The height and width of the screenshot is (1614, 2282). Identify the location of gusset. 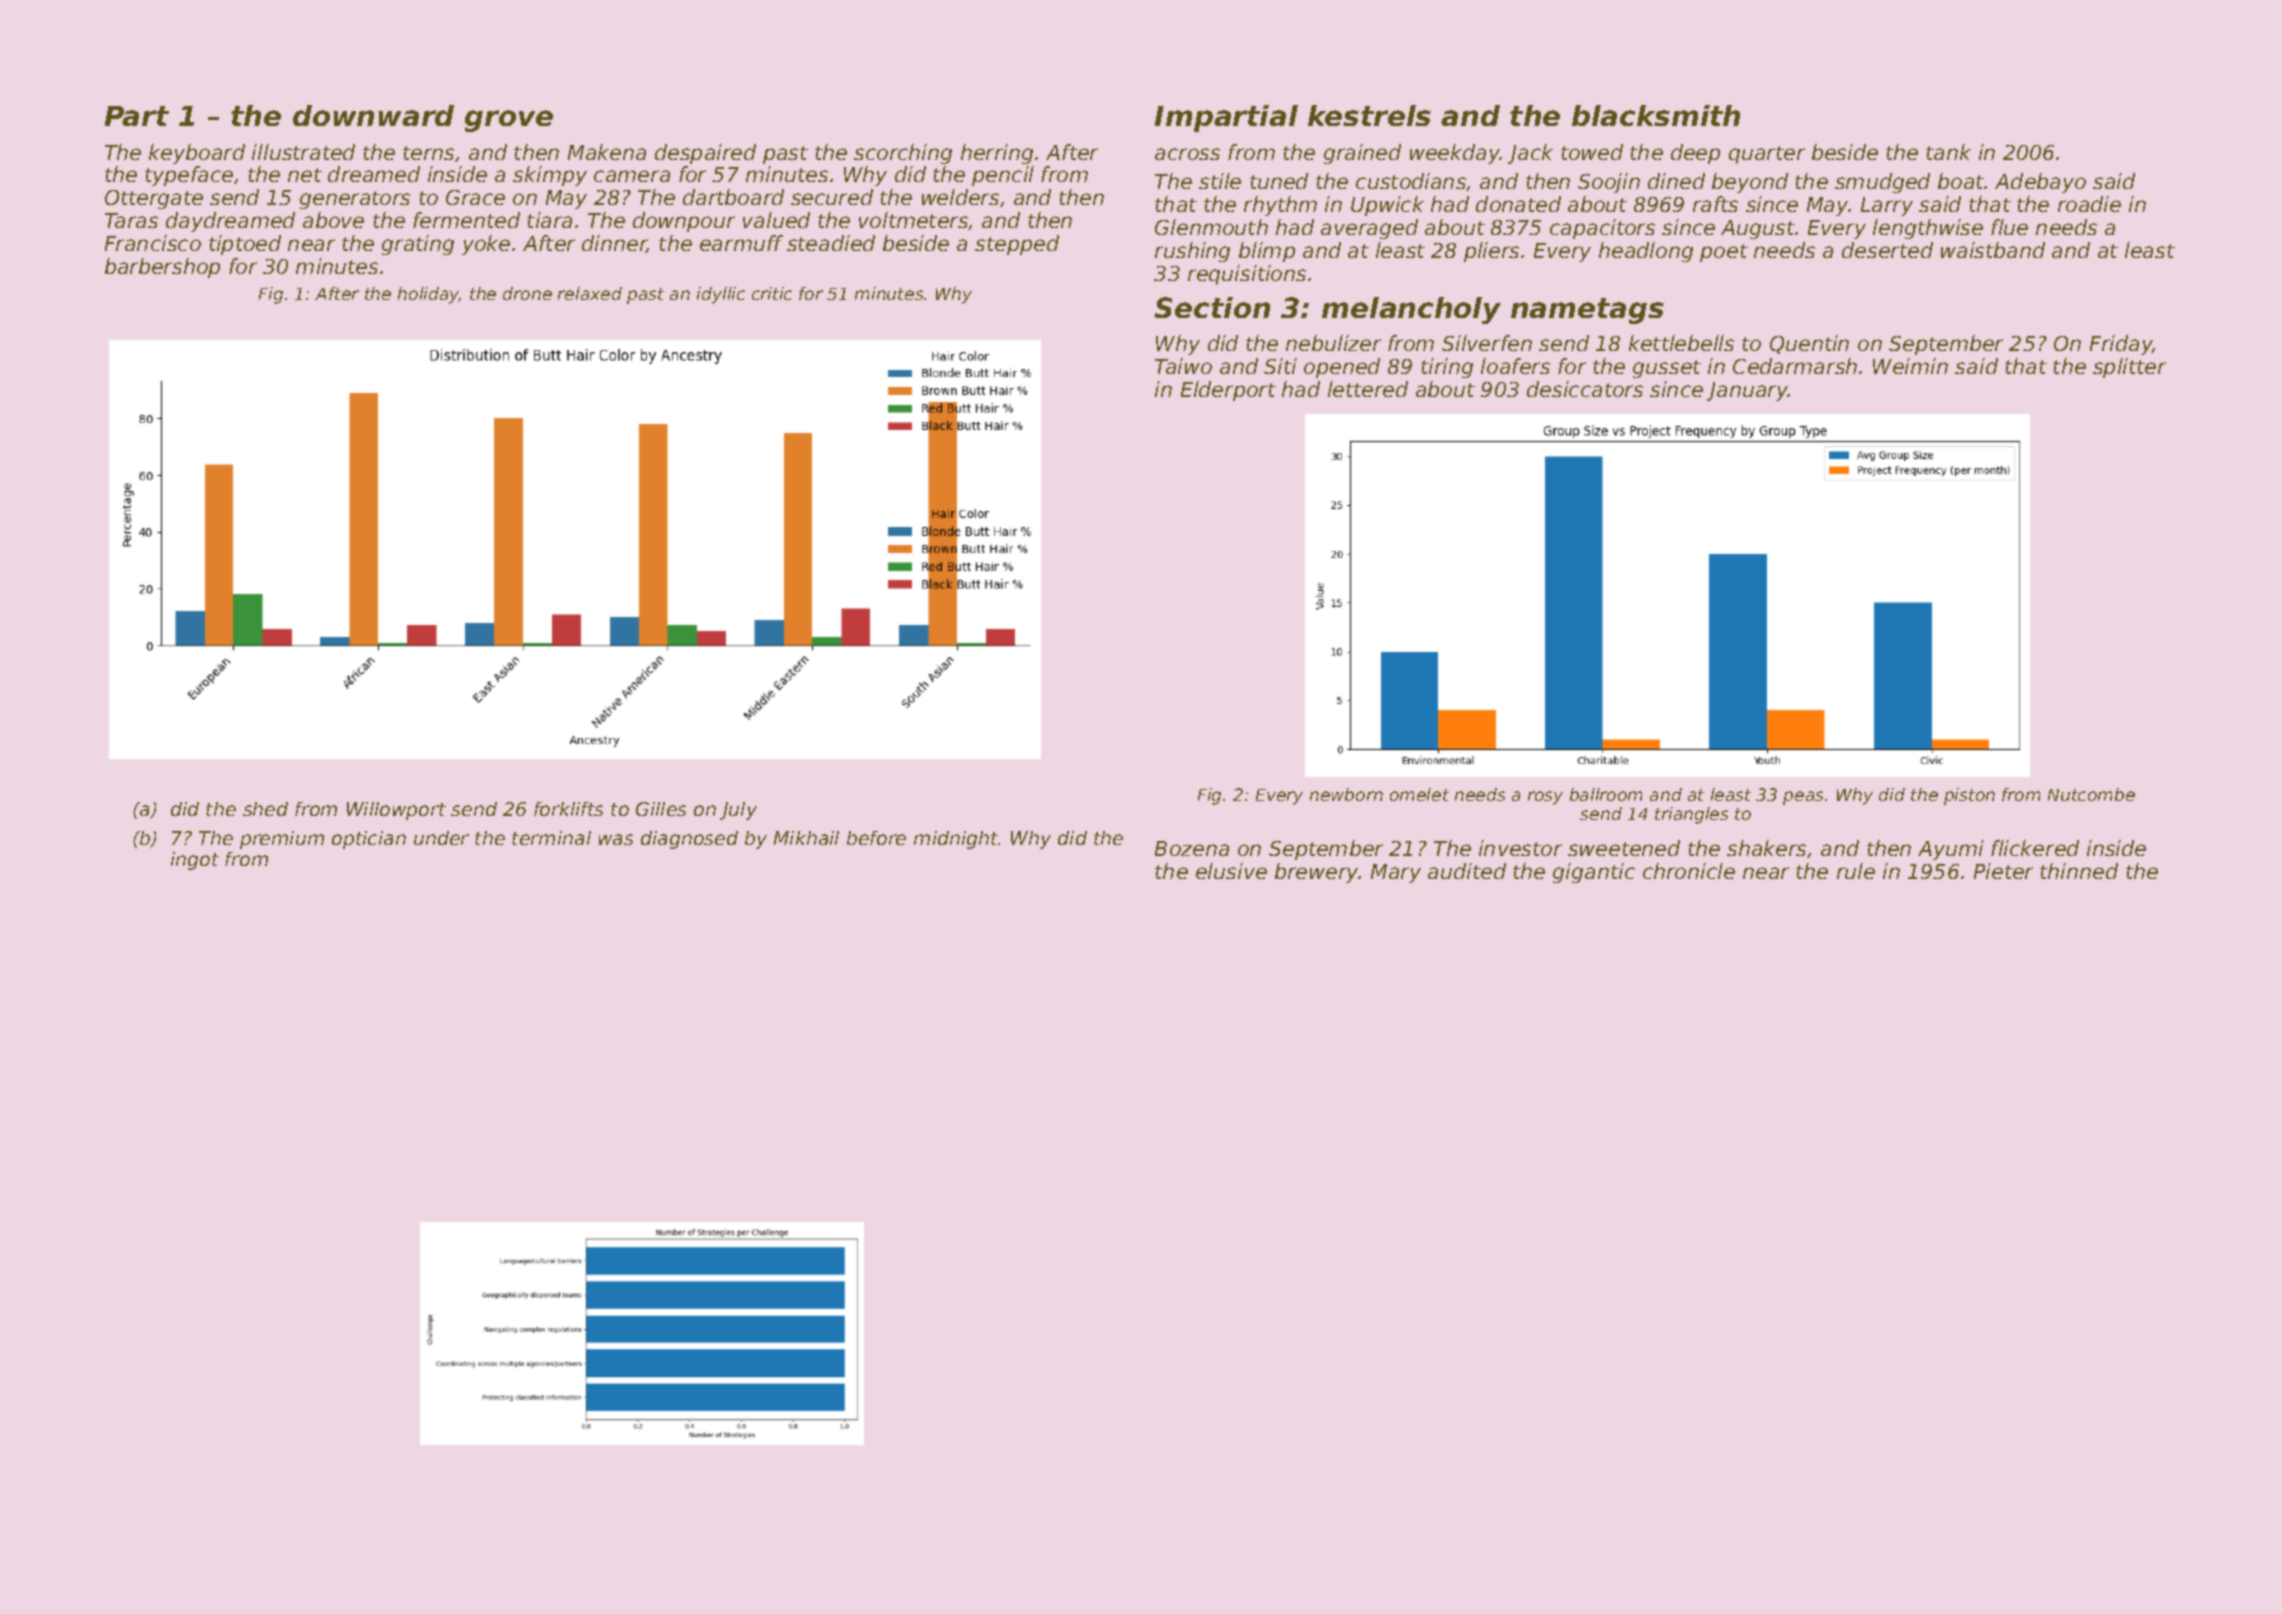
(1667, 369).
